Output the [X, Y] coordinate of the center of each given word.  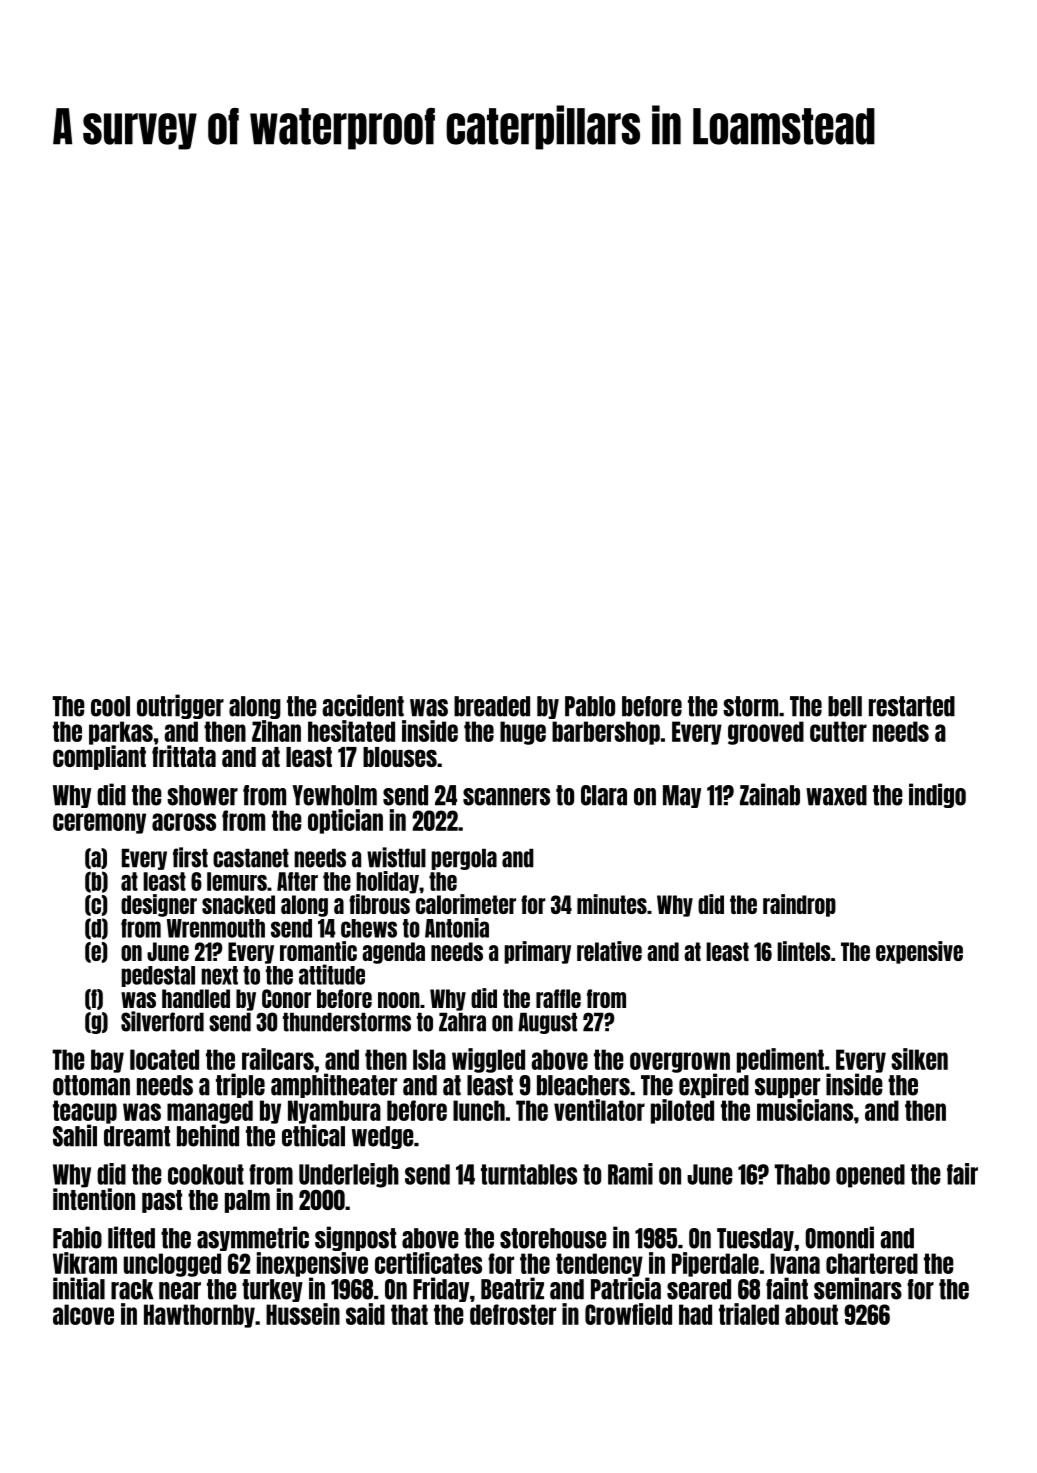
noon [399, 1000]
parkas [121, 733]
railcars [278, 1059]
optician [345, 821]
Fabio [77, 1237]
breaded [492, 706]
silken [919, 1059]
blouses [400, 757]
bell [845, 706]
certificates [428, 1263]
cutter [838, 731]
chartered [872, 1263]
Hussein [303, 1314]
